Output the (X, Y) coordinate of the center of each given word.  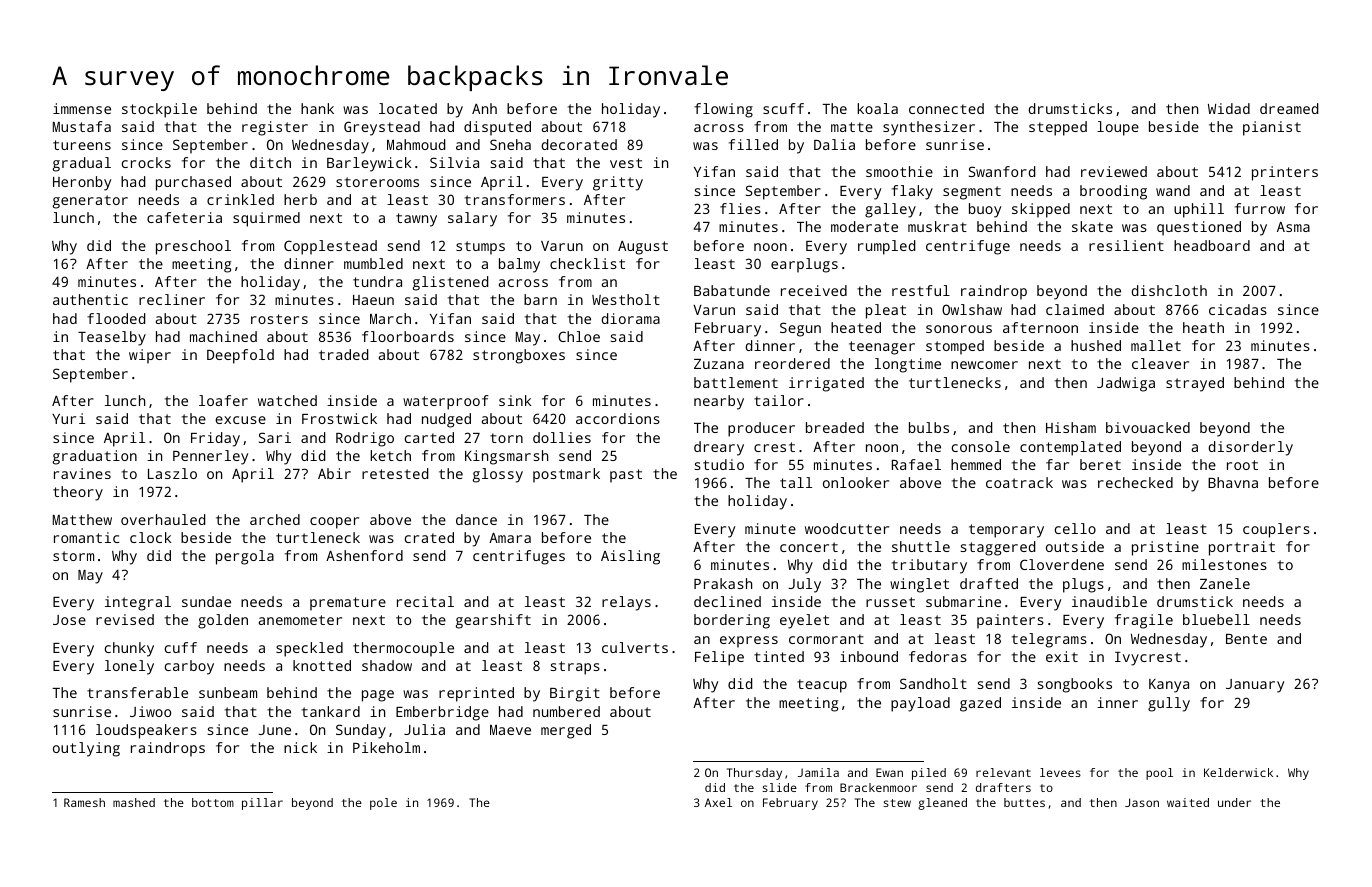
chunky (129, 649)
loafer (223, 400)
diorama (630, 318)
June (275, 730)
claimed (1075, 309)
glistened (450, 283)
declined (727, 601)
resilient (1126, 245)
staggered (998, 548)
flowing (723, 110)
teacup (822, 686)
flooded (116, 318)
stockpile (159, 110)
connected (946, 108)
